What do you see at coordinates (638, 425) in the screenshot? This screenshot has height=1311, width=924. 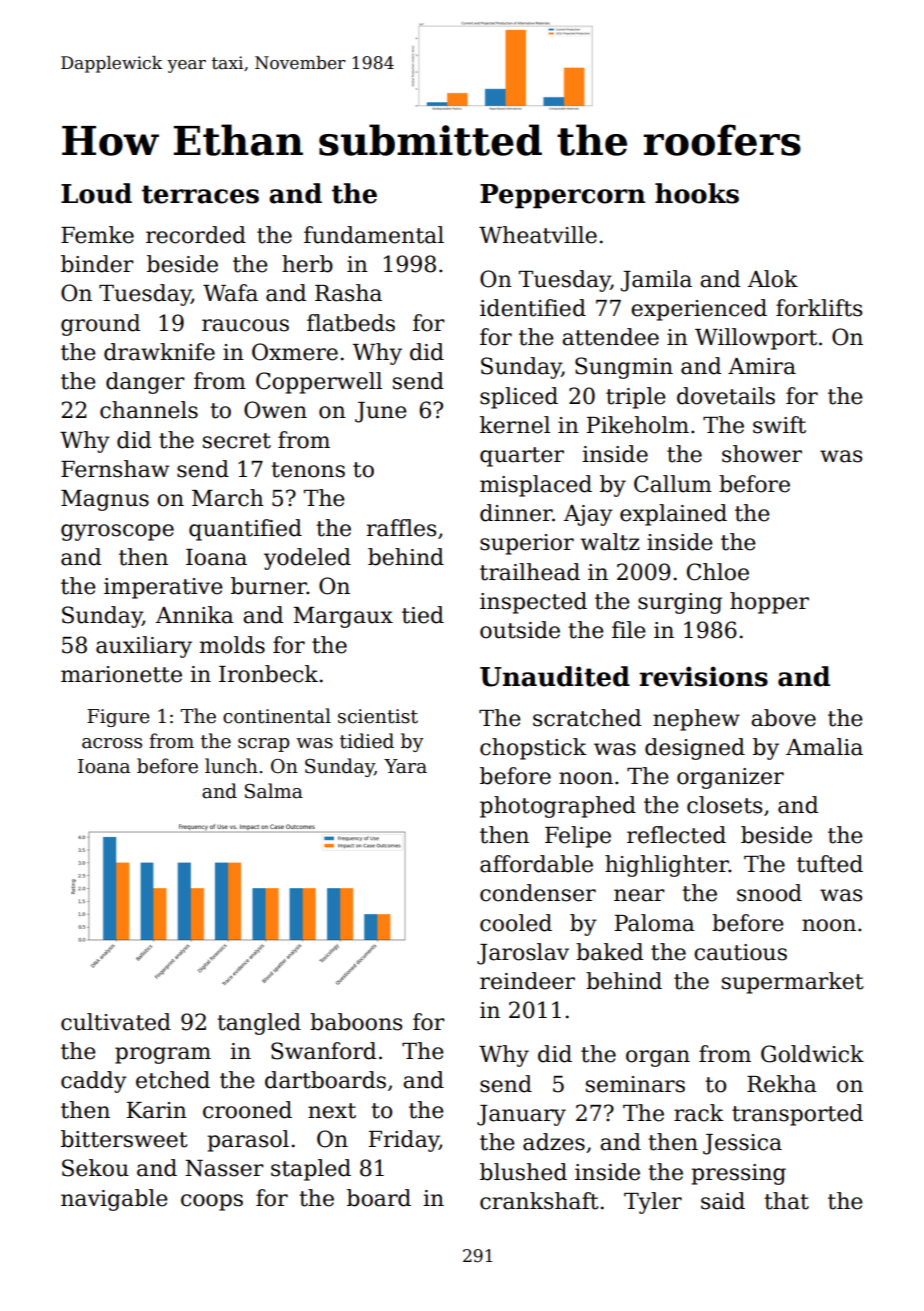 I see `Pikeholm` at bounding box center [638, 425].
